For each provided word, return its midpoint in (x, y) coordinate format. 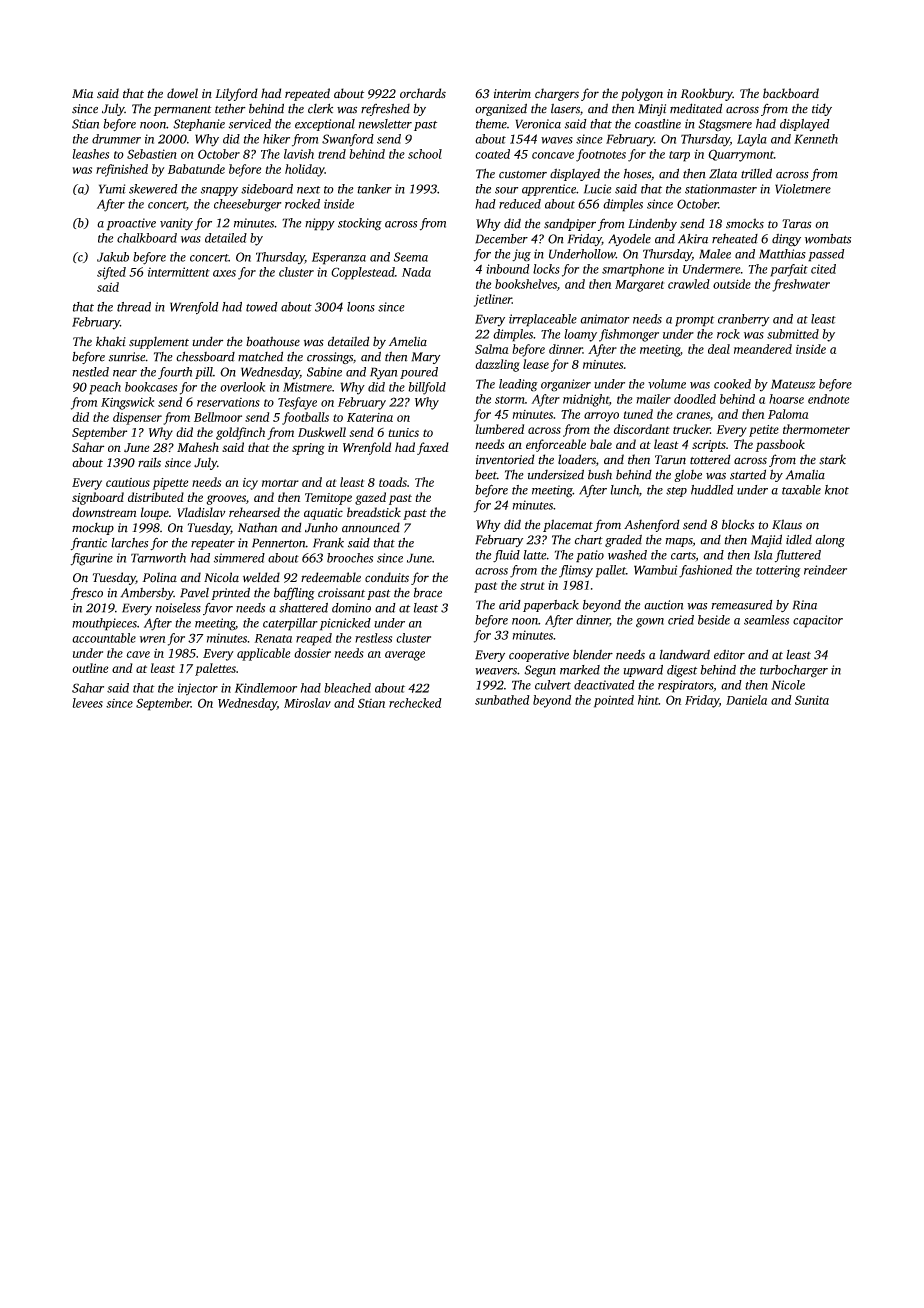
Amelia (408, 341)
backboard (791, 93)
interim (512, 93)
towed (262, 307)
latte (535, 555)
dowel (182, 93)
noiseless (178, 608)
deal (719, 349)
